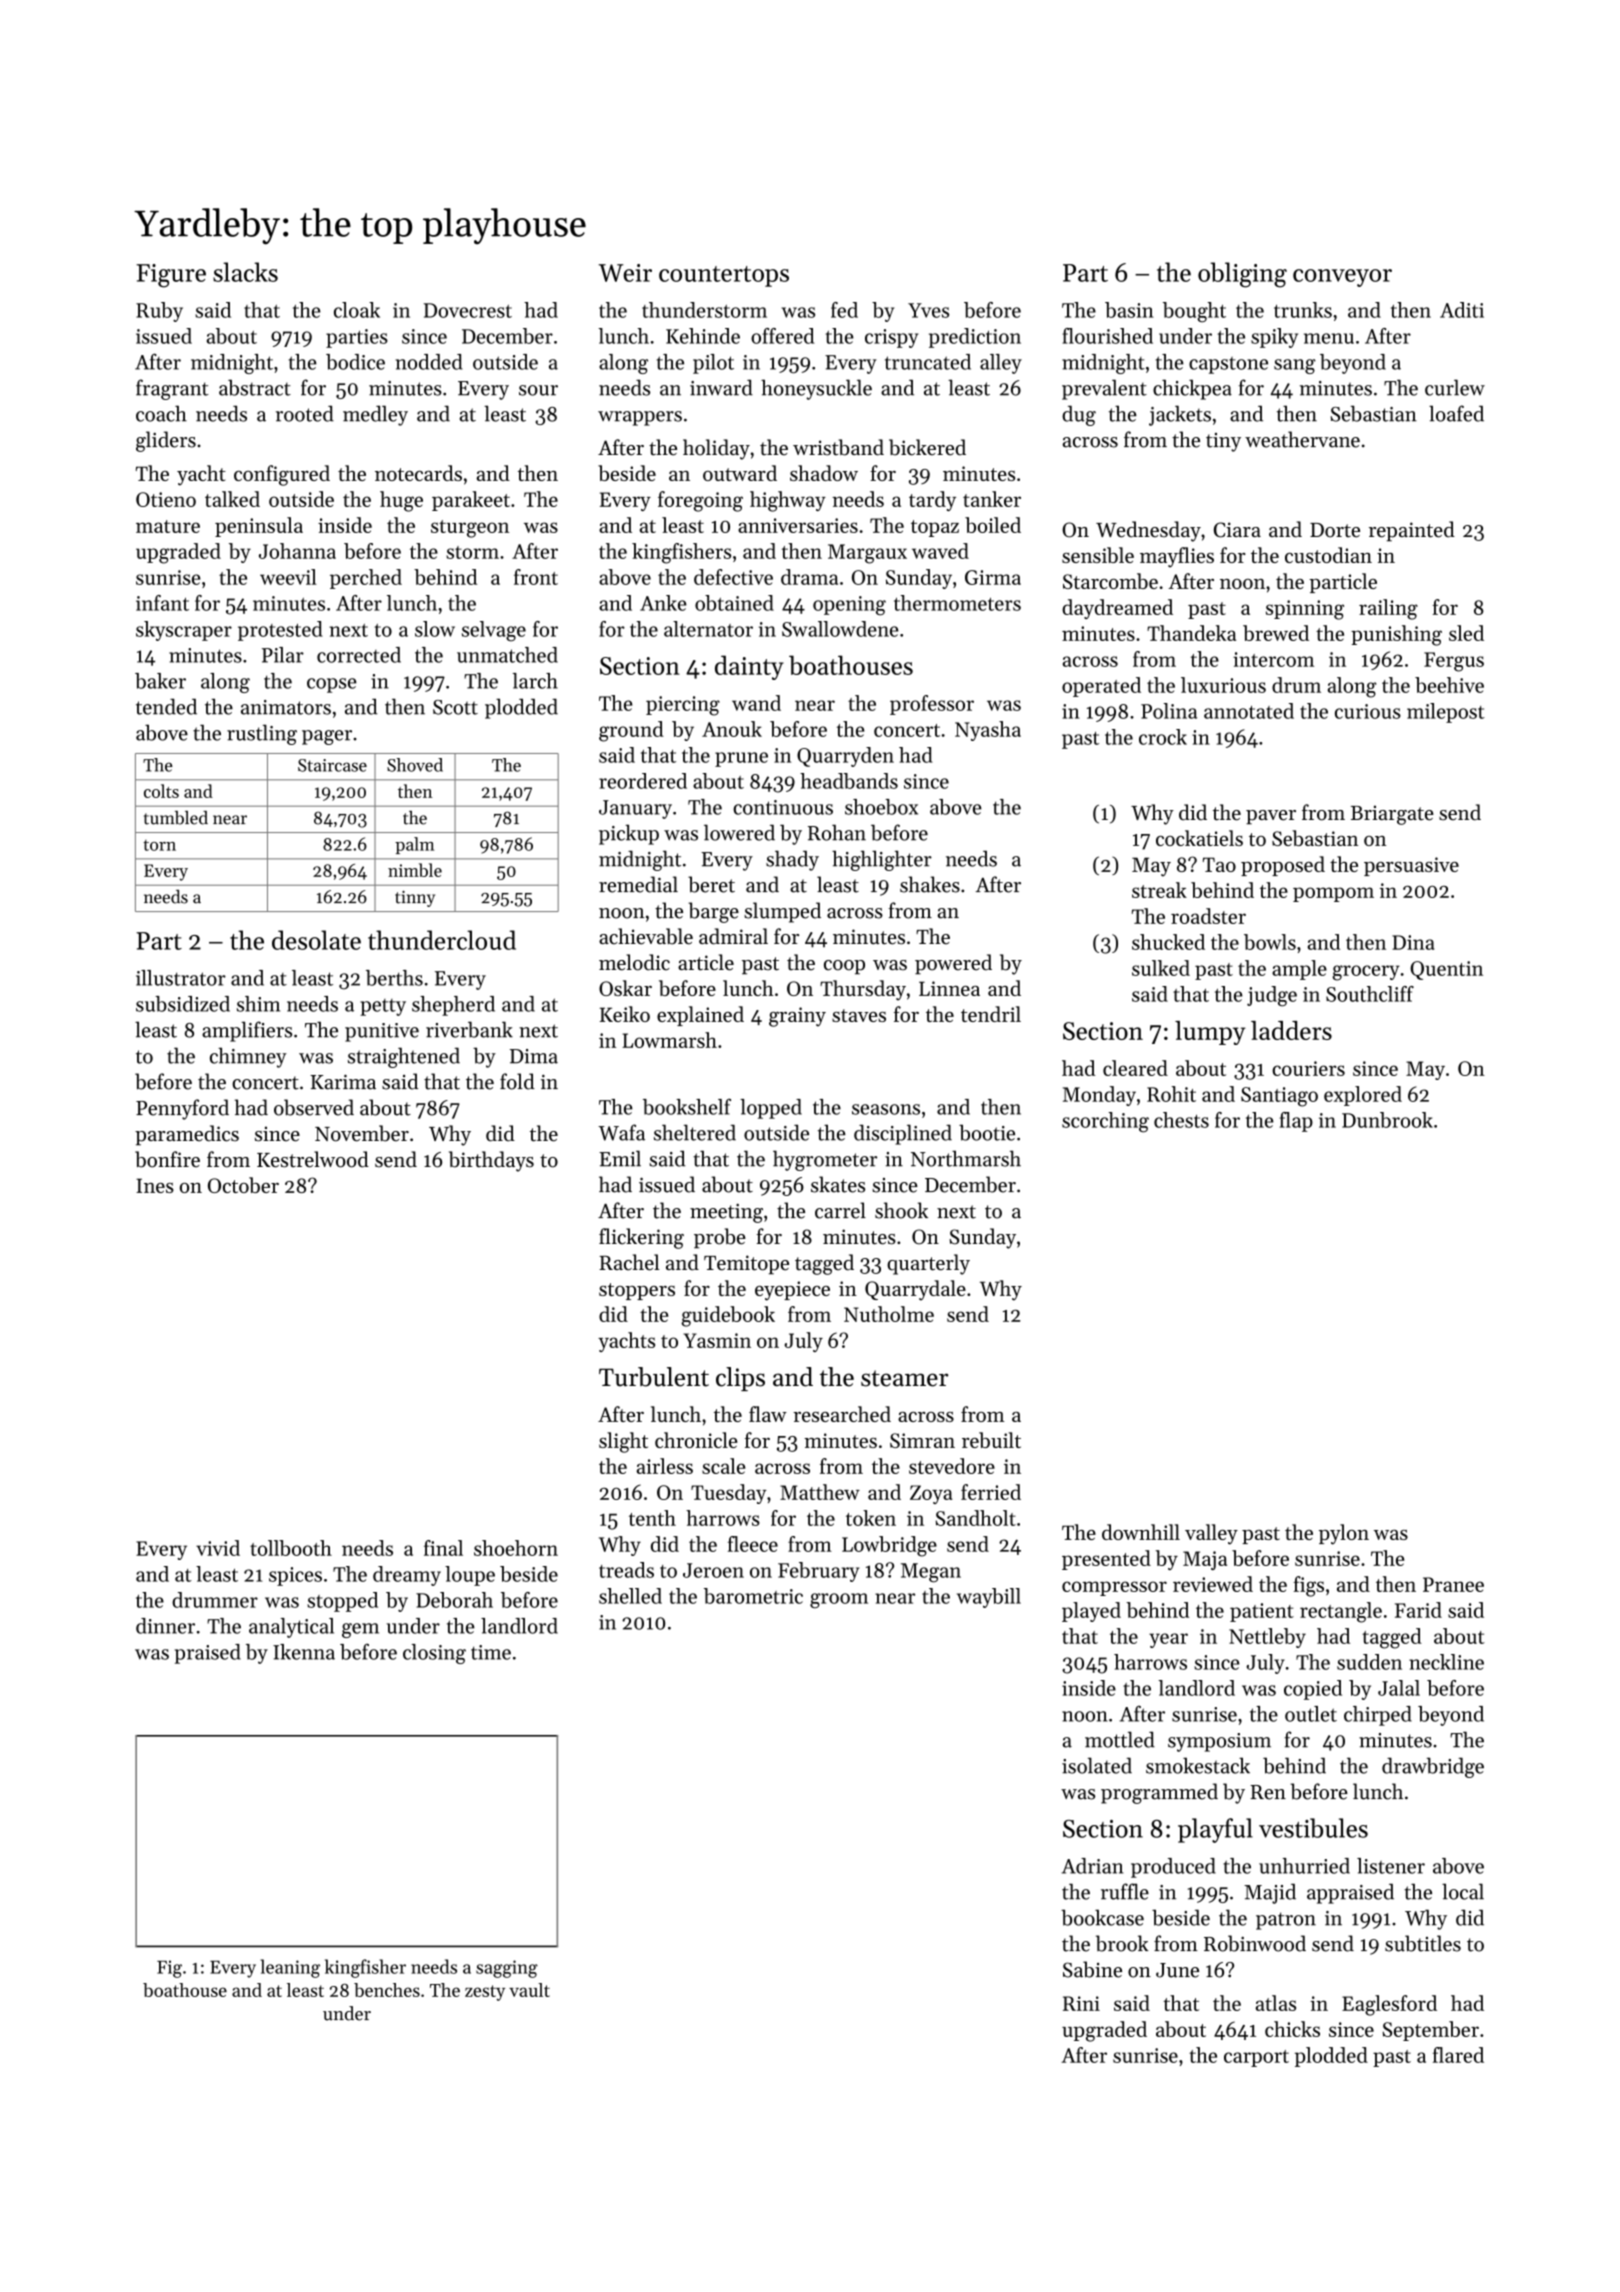 The width and height of the screenshot is (1620, 2292). Describe the element at coordinates (1237, 530) in the screenshot. I see `Ciara` at that location.
